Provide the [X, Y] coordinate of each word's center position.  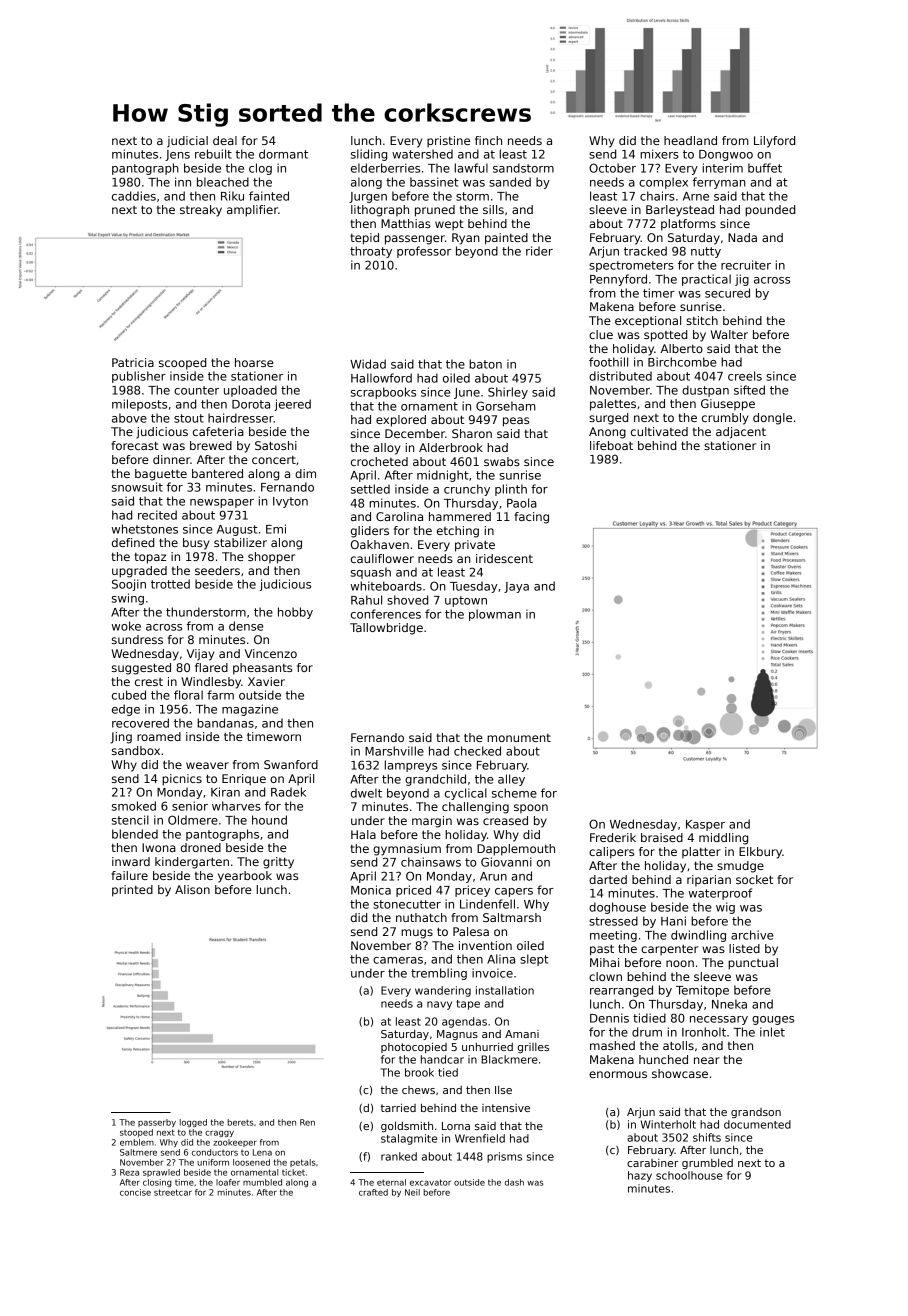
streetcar [173, 1192]
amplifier [252, 211]
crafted [373, 1192]
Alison [192, 889]
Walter [729, 334]
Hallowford [381, 378]
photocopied [414, 1047]
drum [647, 1032]
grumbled [707, 1164]
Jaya [516, 587]
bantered [217, 473]
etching [458, 532]
